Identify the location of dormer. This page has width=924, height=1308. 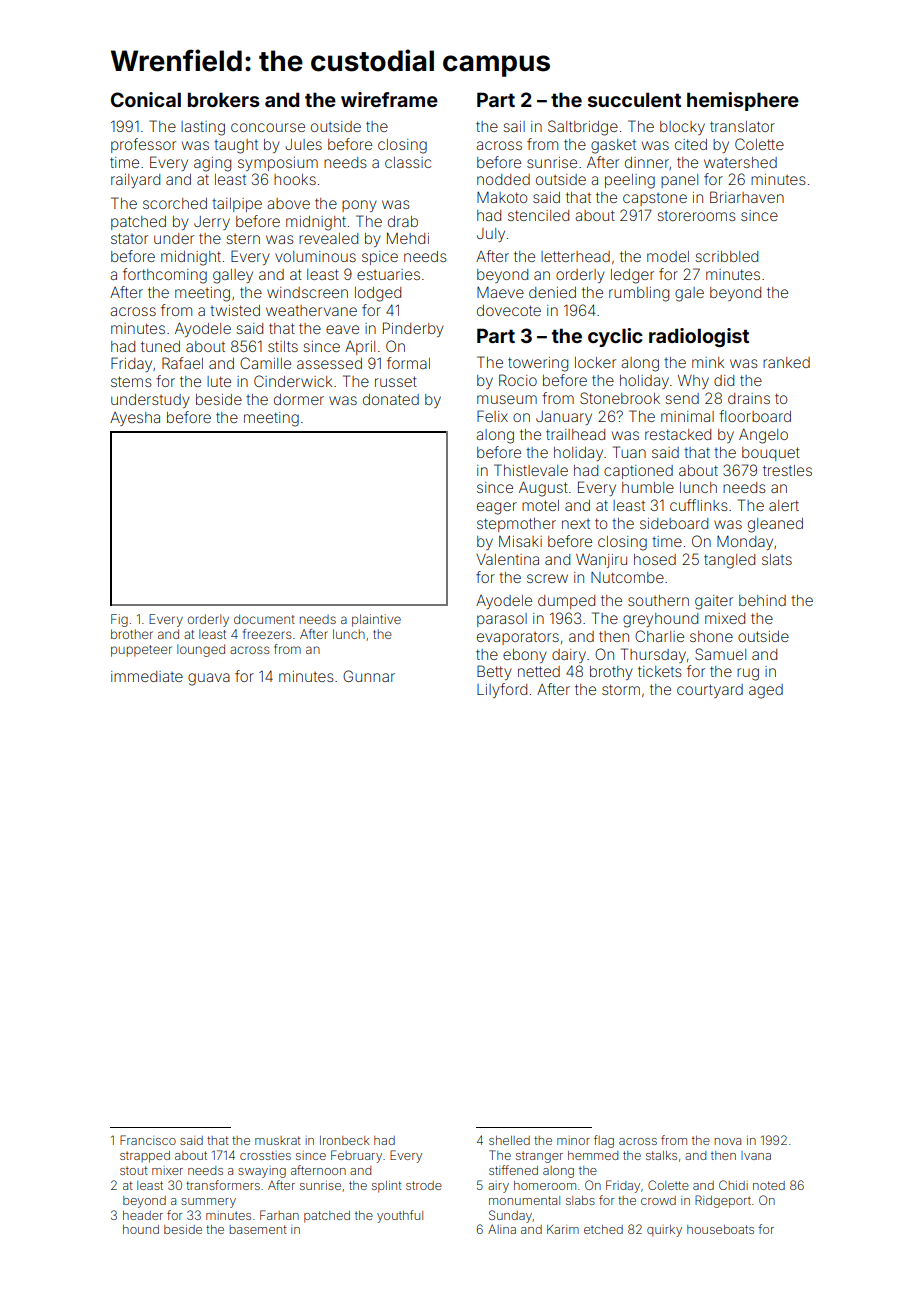
(299, 399).
